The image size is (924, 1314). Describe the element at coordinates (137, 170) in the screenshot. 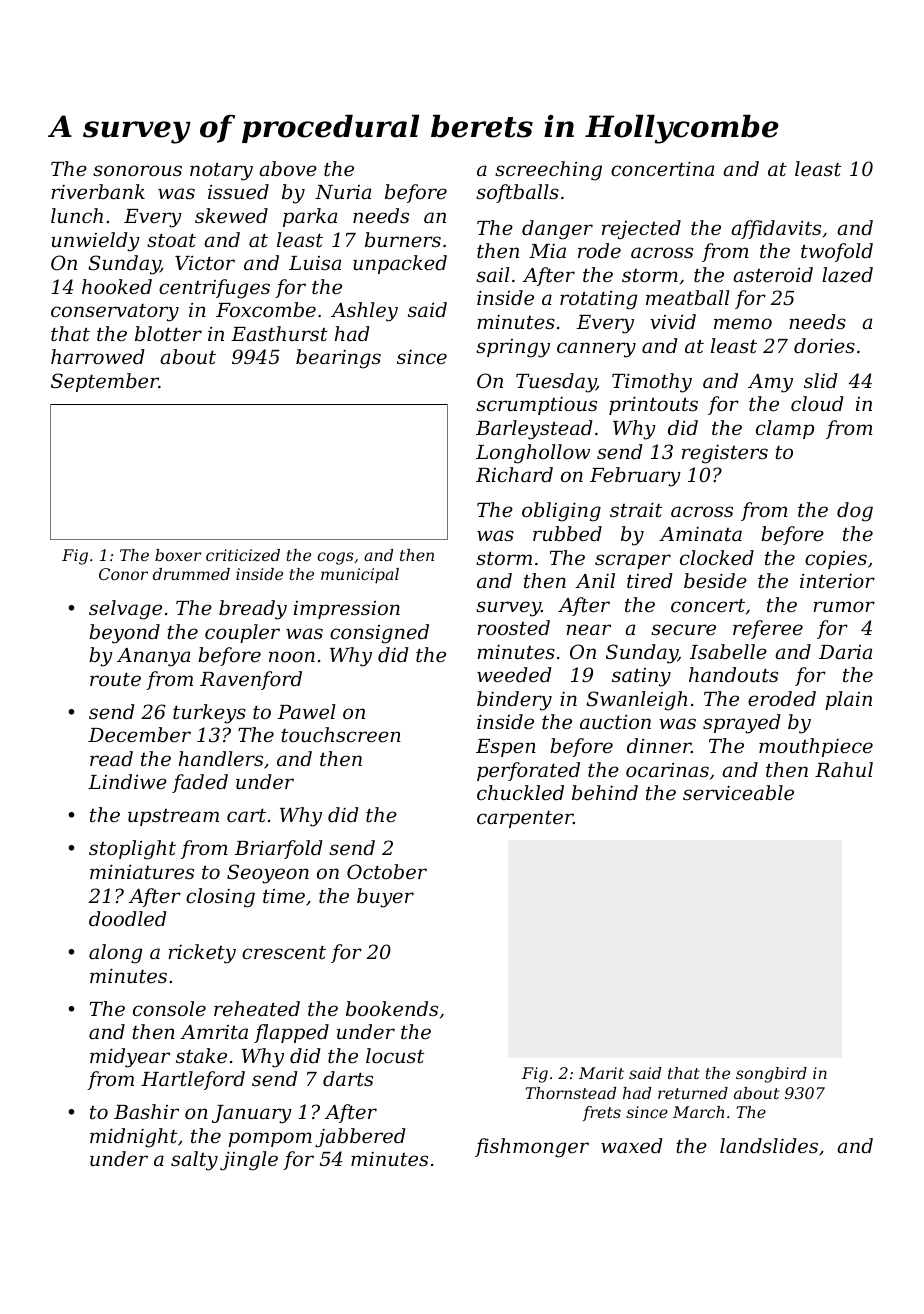

I see `sonorous` at that location.
